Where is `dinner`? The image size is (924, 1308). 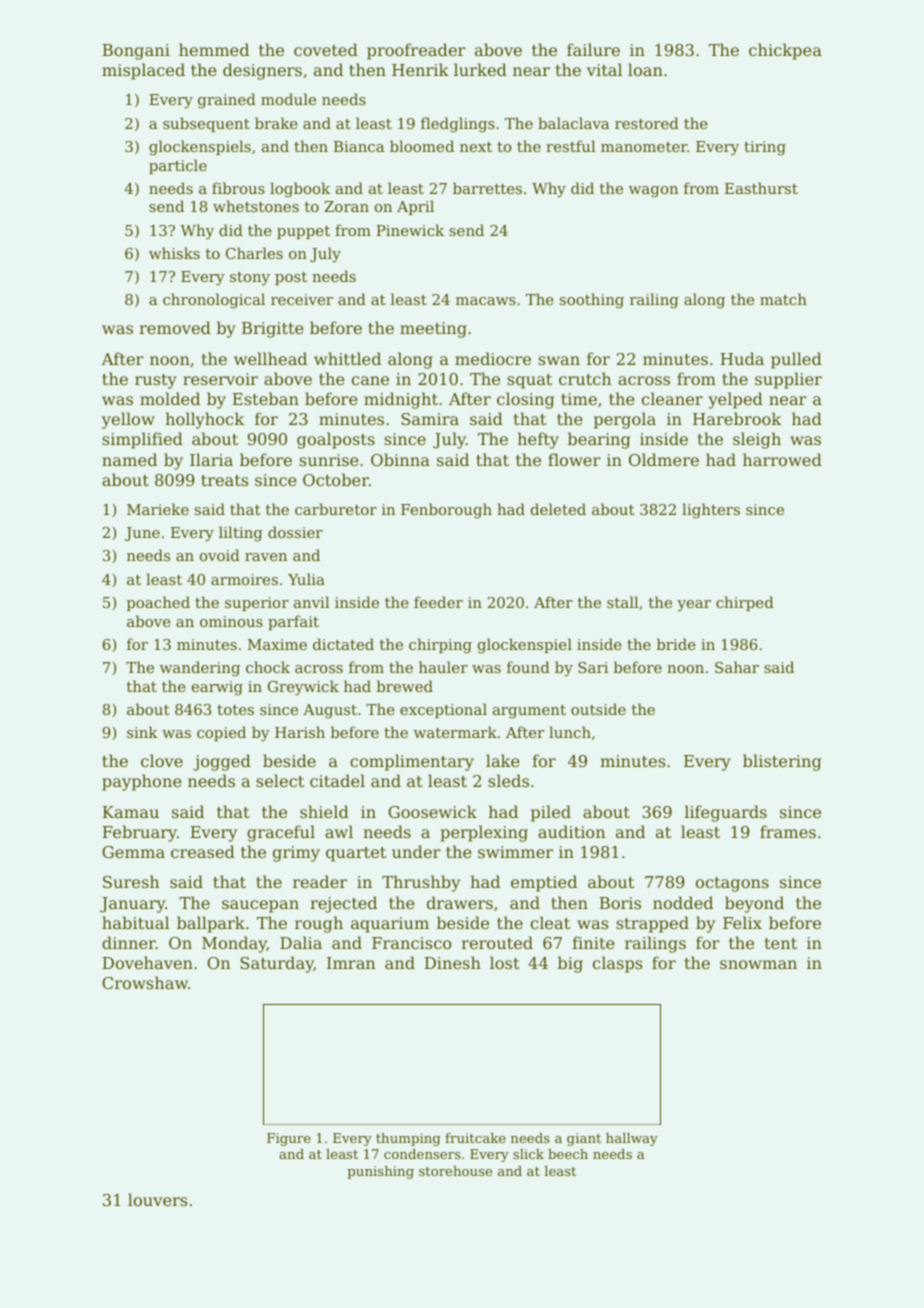 dinner is located at coordinates (129, 942).
